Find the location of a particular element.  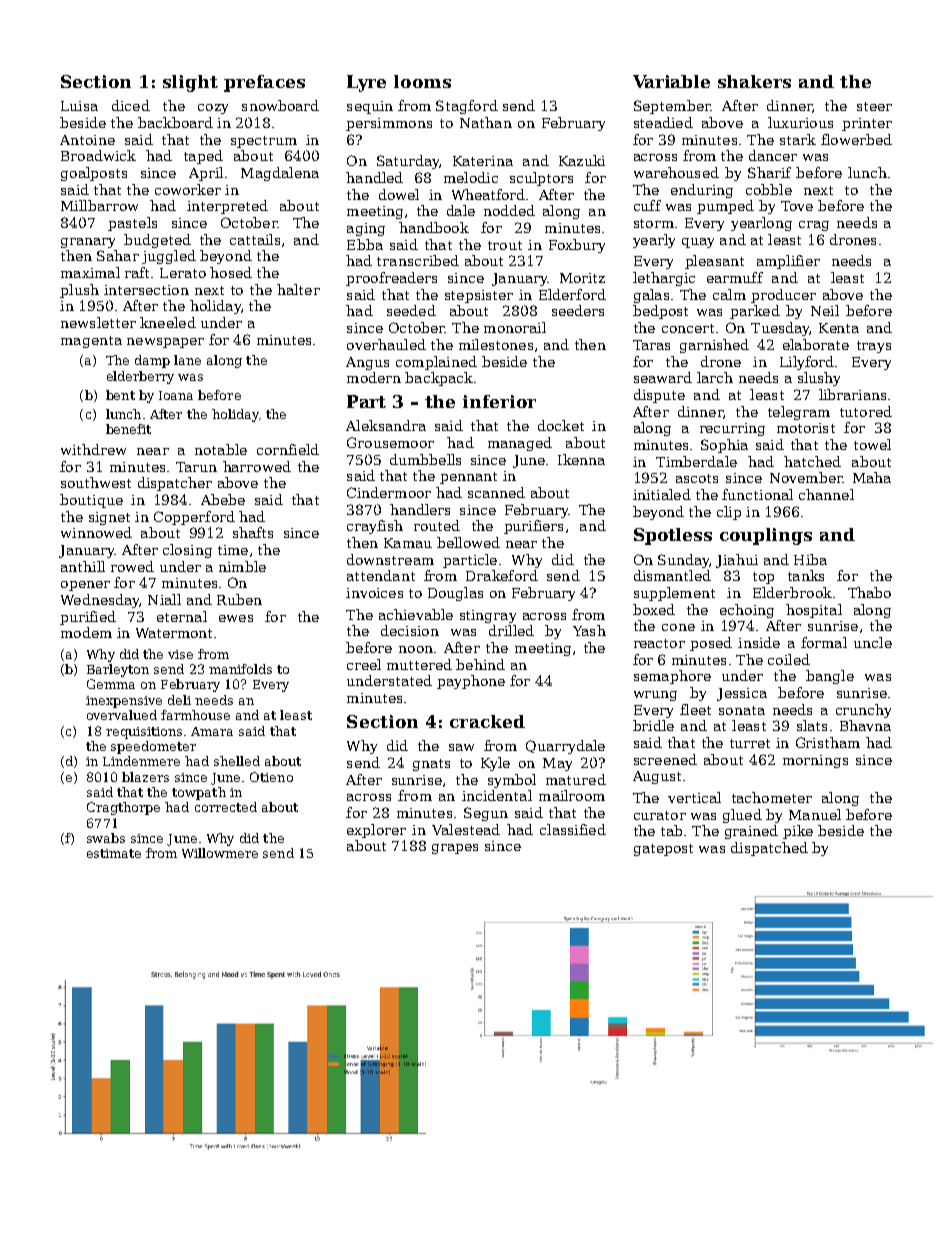

modern is located at coordinates (374, 377).
